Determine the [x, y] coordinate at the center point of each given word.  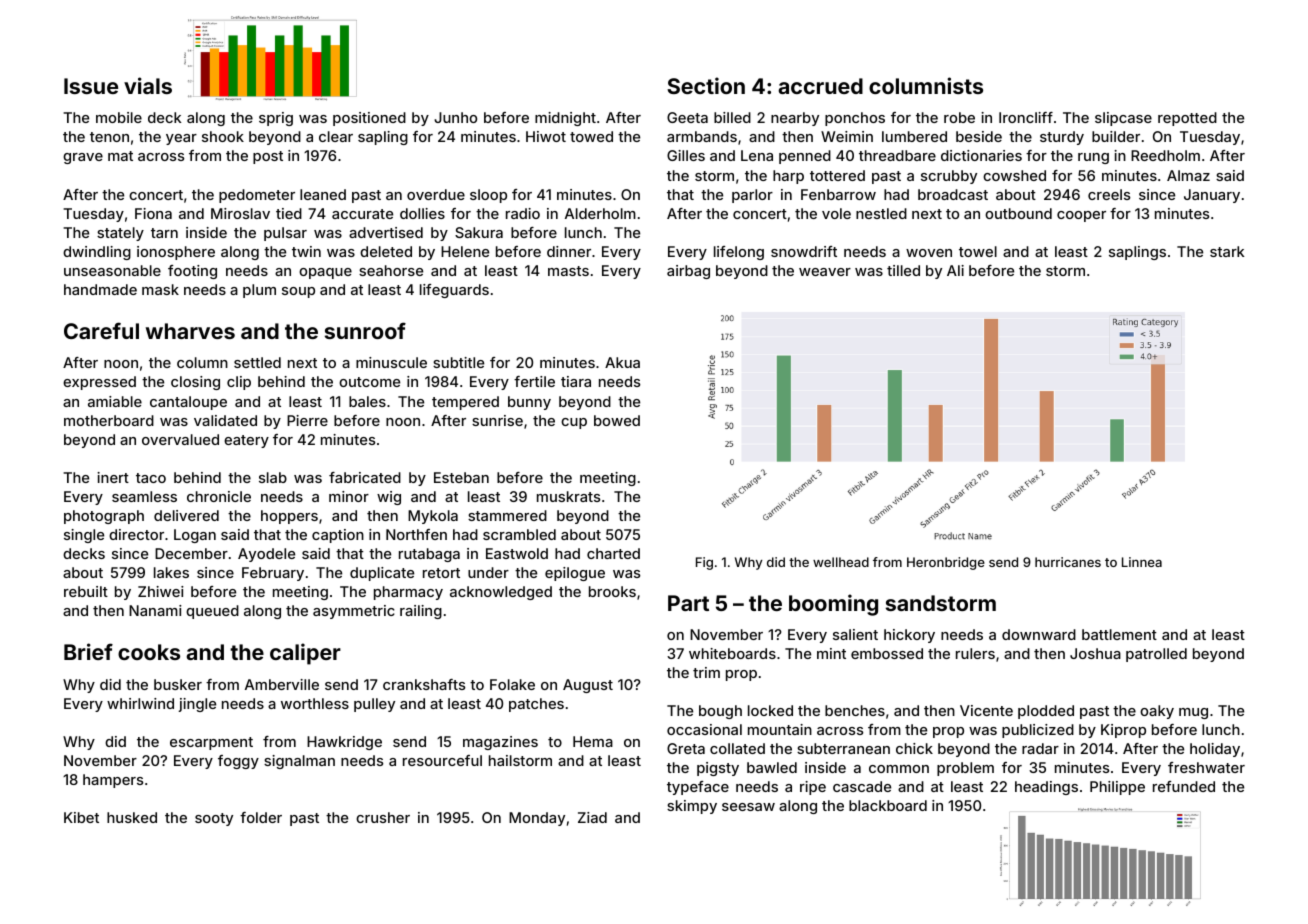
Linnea [1142, 562]
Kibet [81, 817]
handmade [100, 289]
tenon [109, 137]
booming [833, 605]
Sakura [479, 232]
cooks [149, 652]
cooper [1081, 216]
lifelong [739, 253]
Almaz [1188, 175]
